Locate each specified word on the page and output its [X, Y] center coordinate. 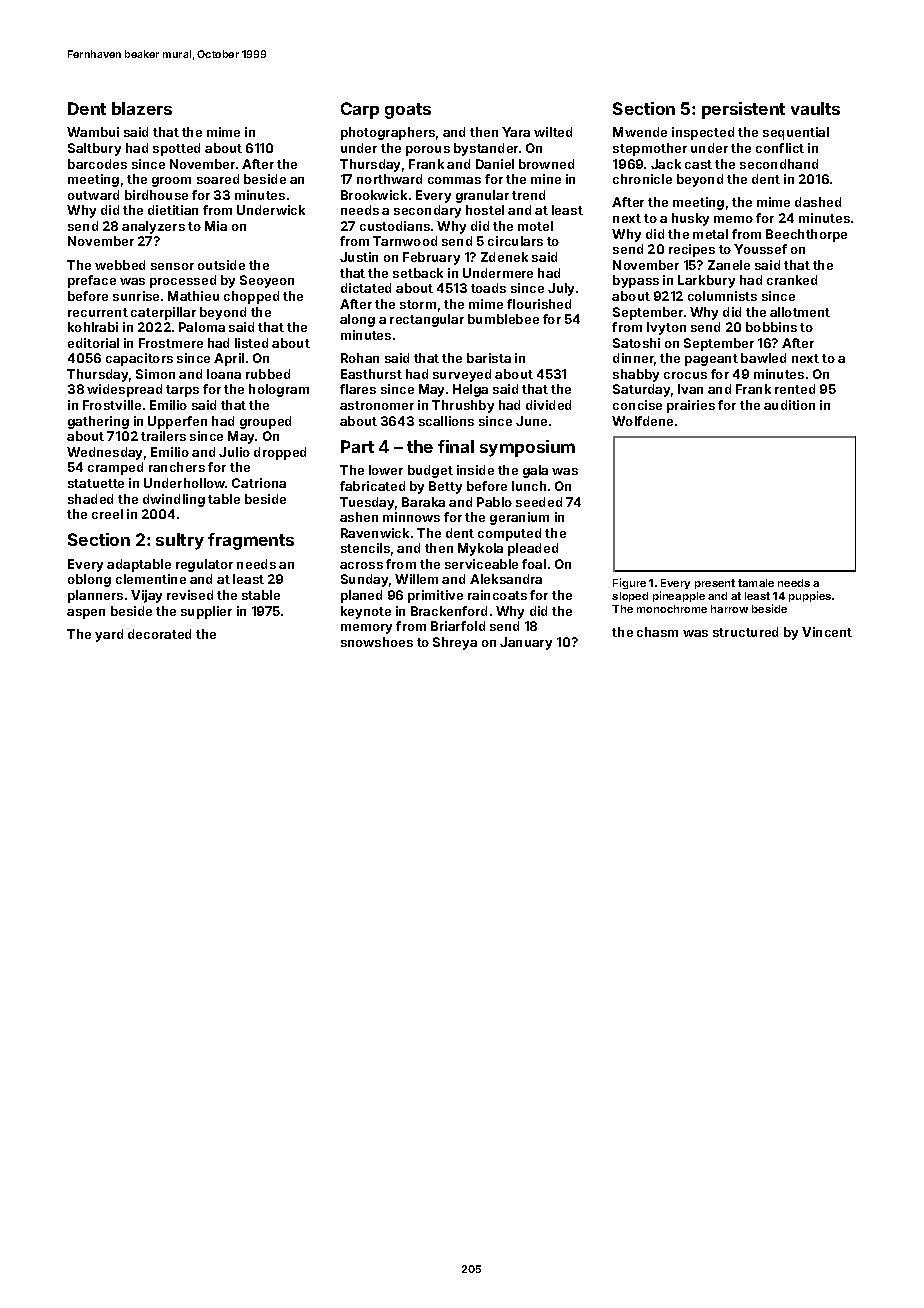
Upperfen [177, 422]
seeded [539, 502]
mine [546, 179]
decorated [159, 634]
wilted [553, 132]
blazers [142, 108]
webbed [120, 265]
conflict [780, 148]
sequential [796, 133]
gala [535, 471]
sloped [630, 597]
